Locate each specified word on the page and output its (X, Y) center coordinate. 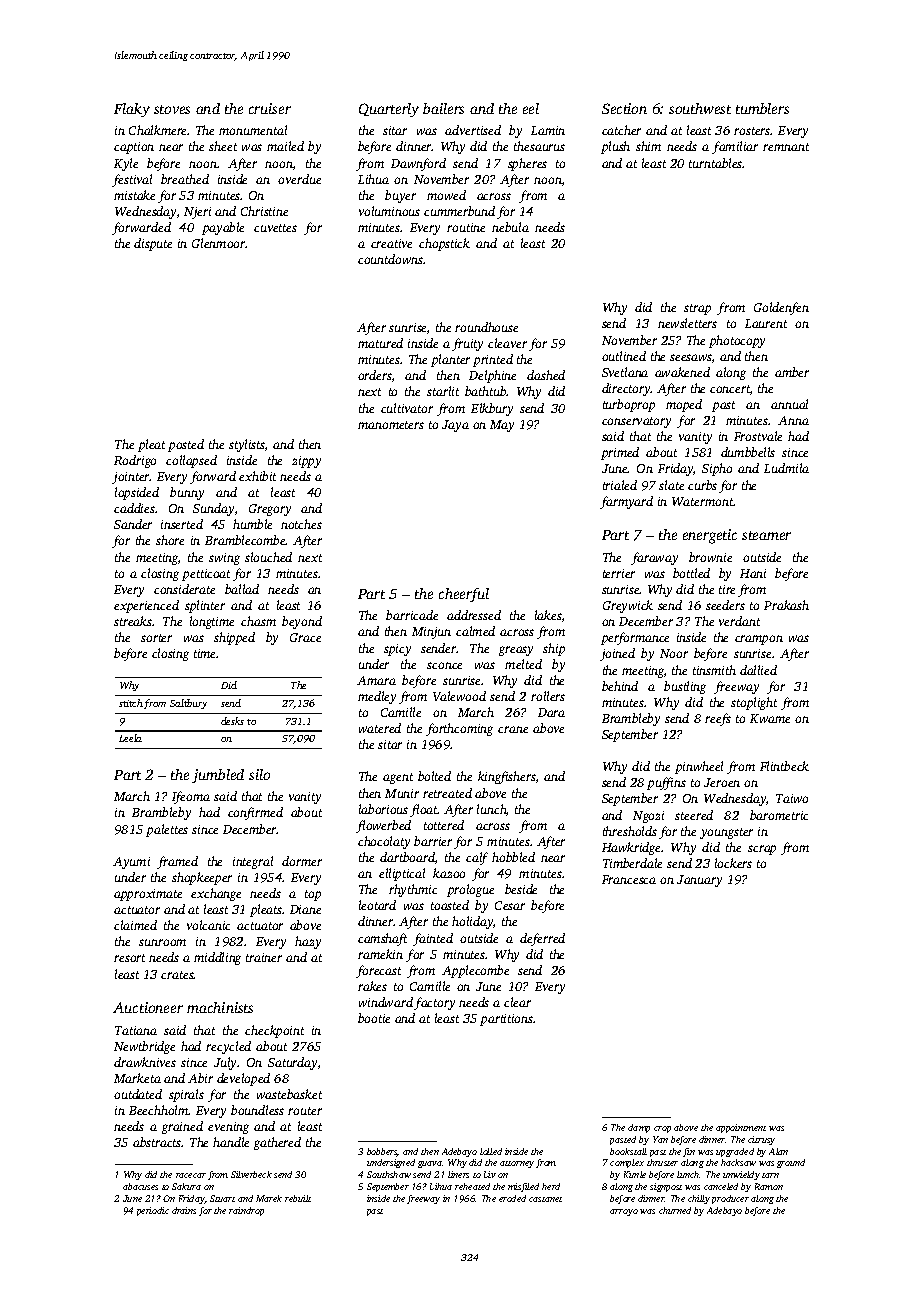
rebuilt (298, 1198)
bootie (374, 1018)
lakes (548, 615)
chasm (258, 621)
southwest (700, 108)
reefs (718, 719)
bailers (443, 108)
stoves (172, 109)
